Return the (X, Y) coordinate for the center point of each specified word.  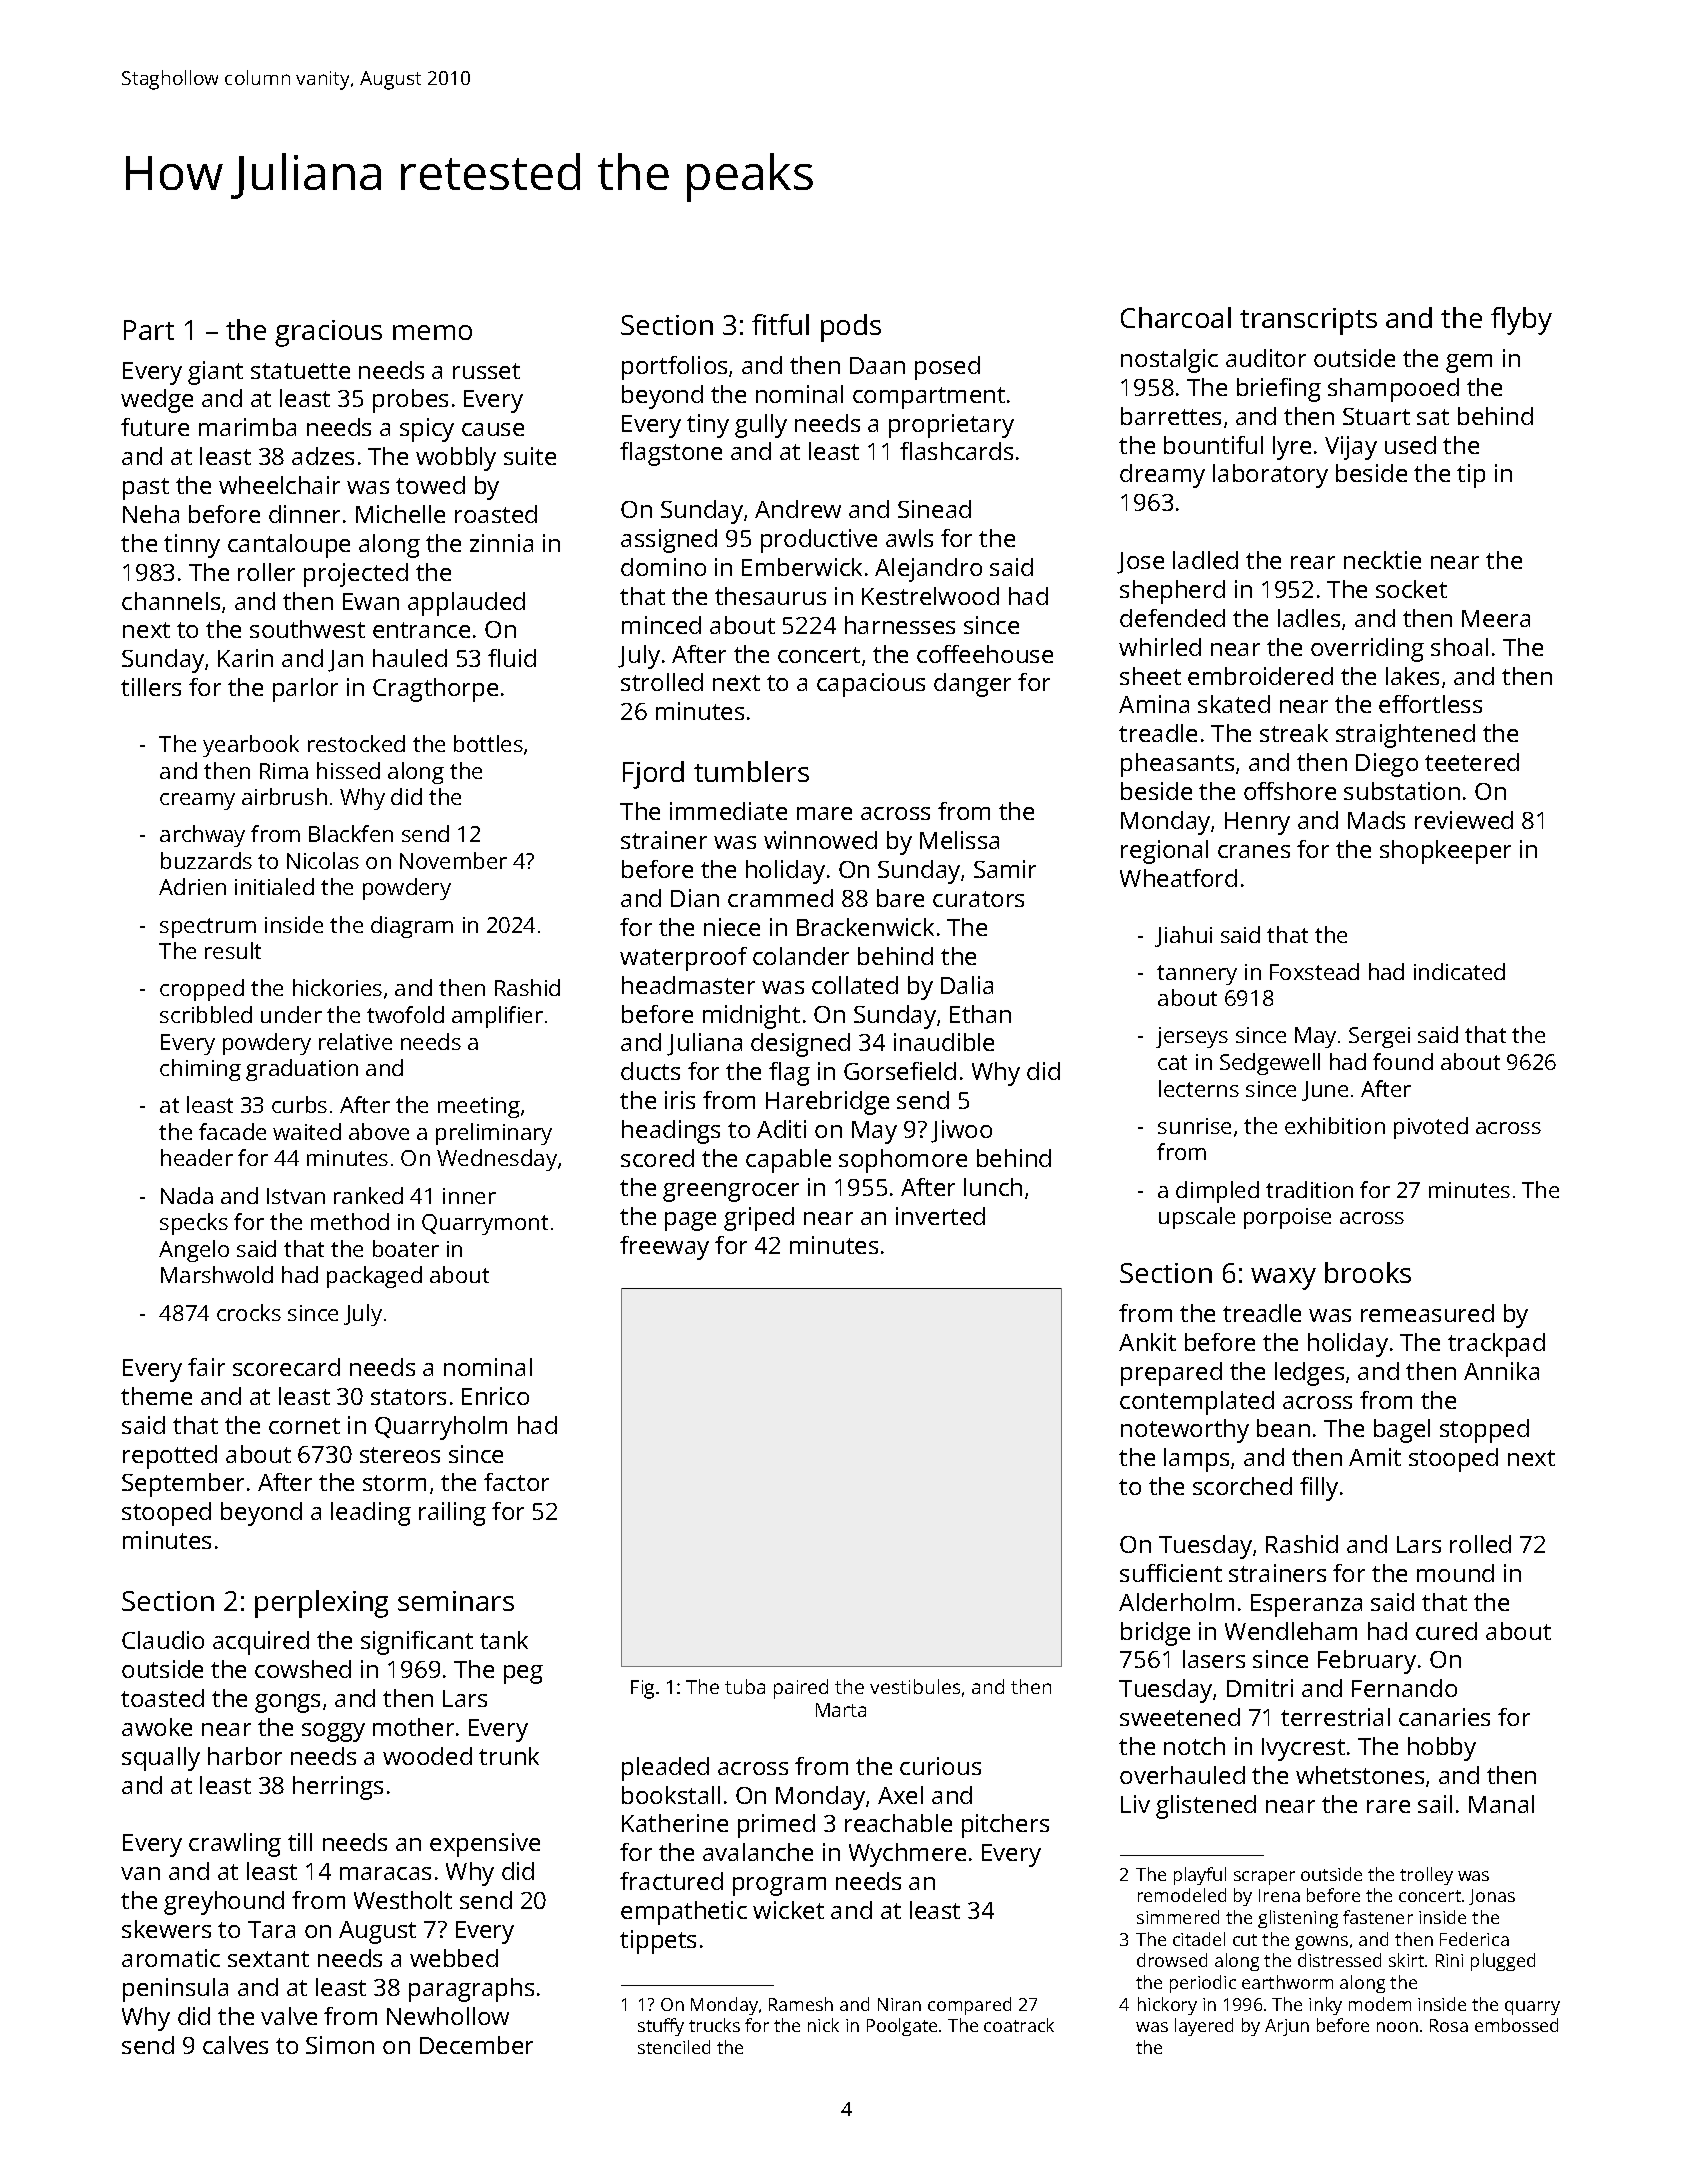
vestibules (915, 1686)
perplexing (321, 1604)
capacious (871, 685)
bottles (488, 743)
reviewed (1464, 820)
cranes (1254, 851)
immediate (728, 811)
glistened (1206, 1807)
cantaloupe (289, 546)
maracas (385, 1873)
